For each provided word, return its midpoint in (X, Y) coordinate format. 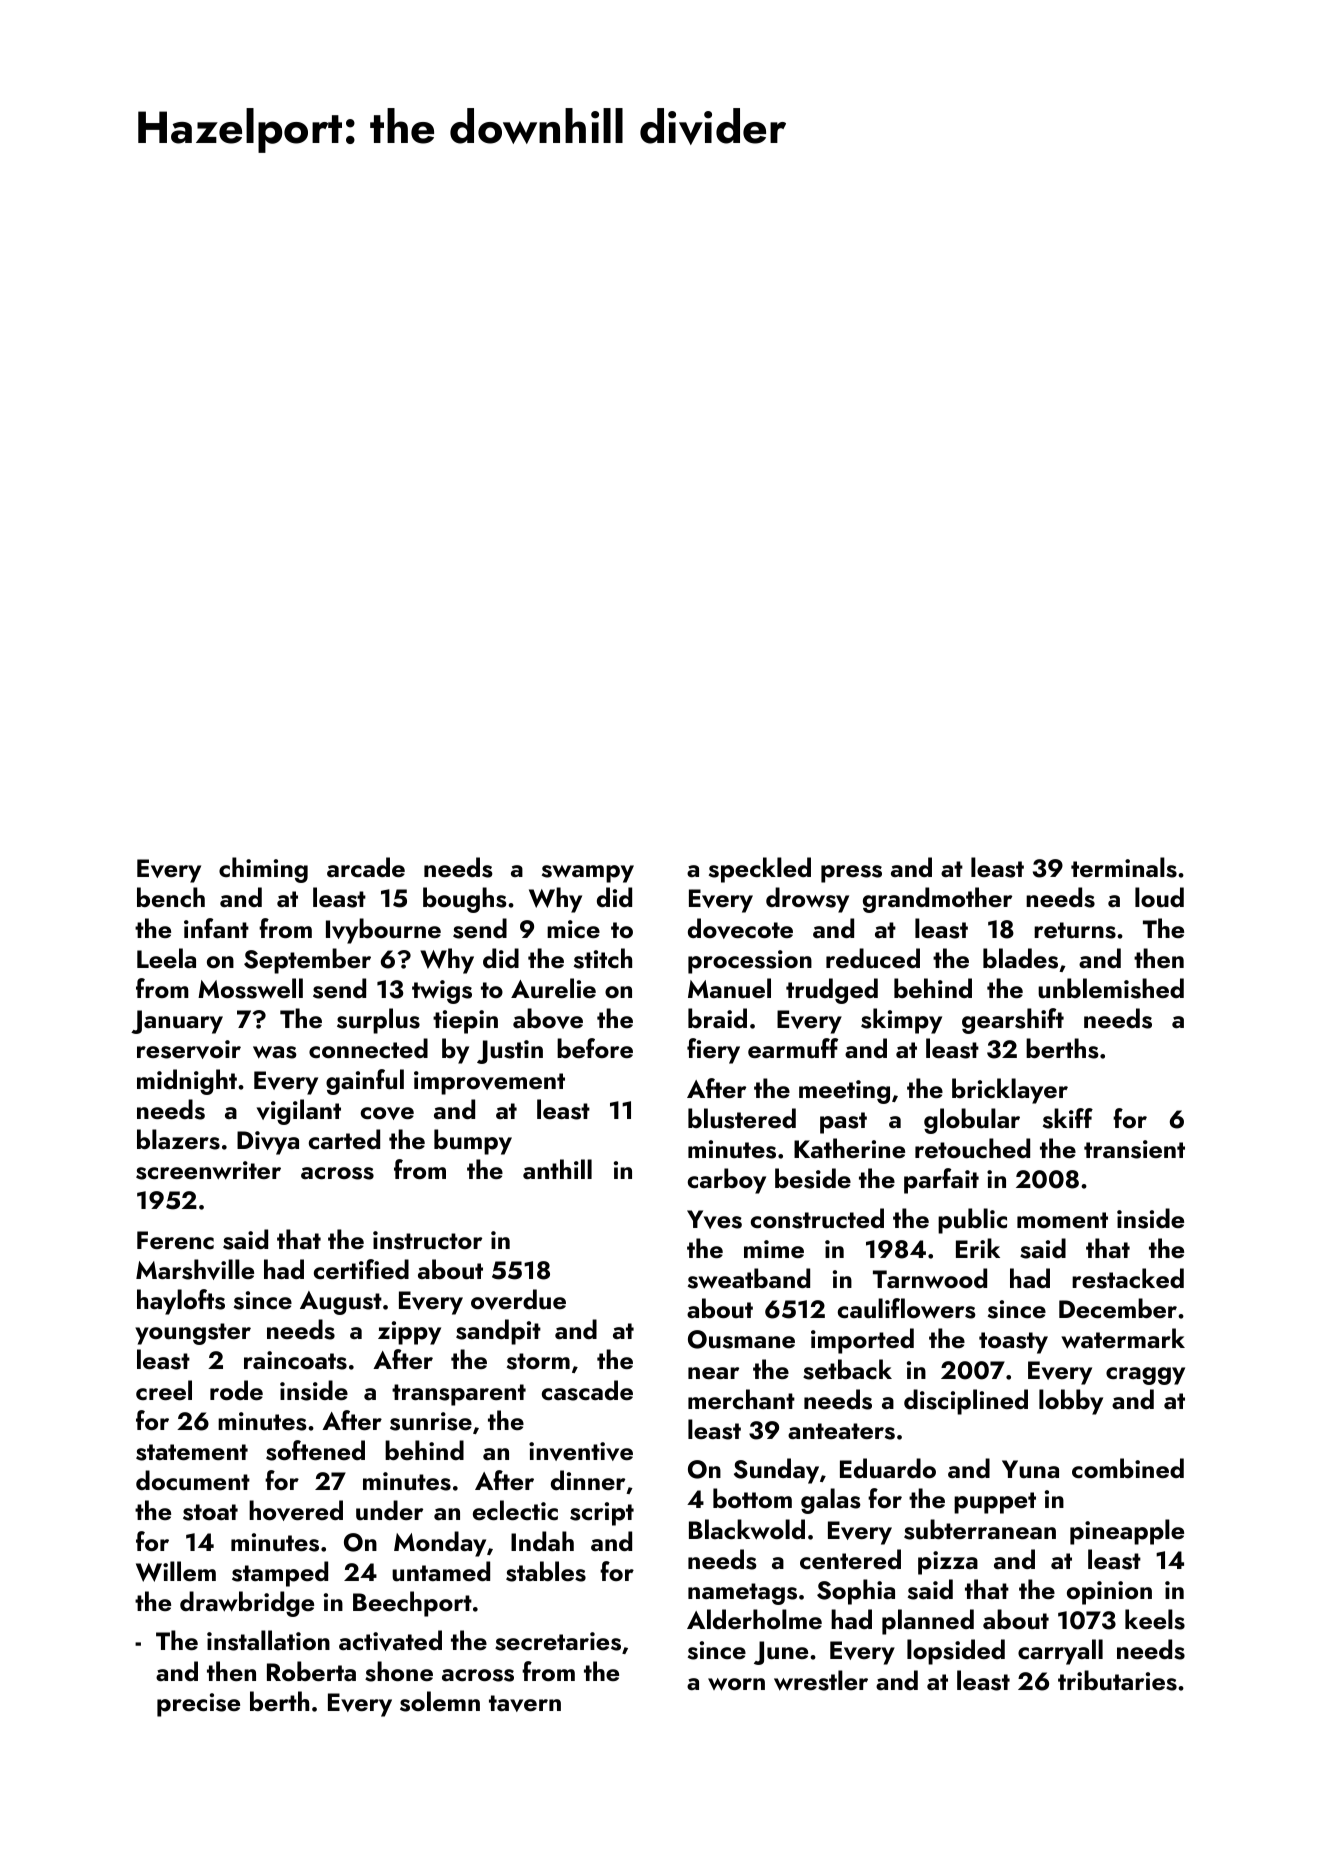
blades (1020, 958)
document (193, 1480)
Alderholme (754, 1619)
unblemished (1111, 988)
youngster (193, 1334)
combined (1128, 1468)
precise (198, 1705)
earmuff (793, 1048)
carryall (1060, 1652)
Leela (166, 958)
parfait (941, 1181)
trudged (832, 991)
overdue (518, 1299)
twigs (442, 992)
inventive (581, 1451)
